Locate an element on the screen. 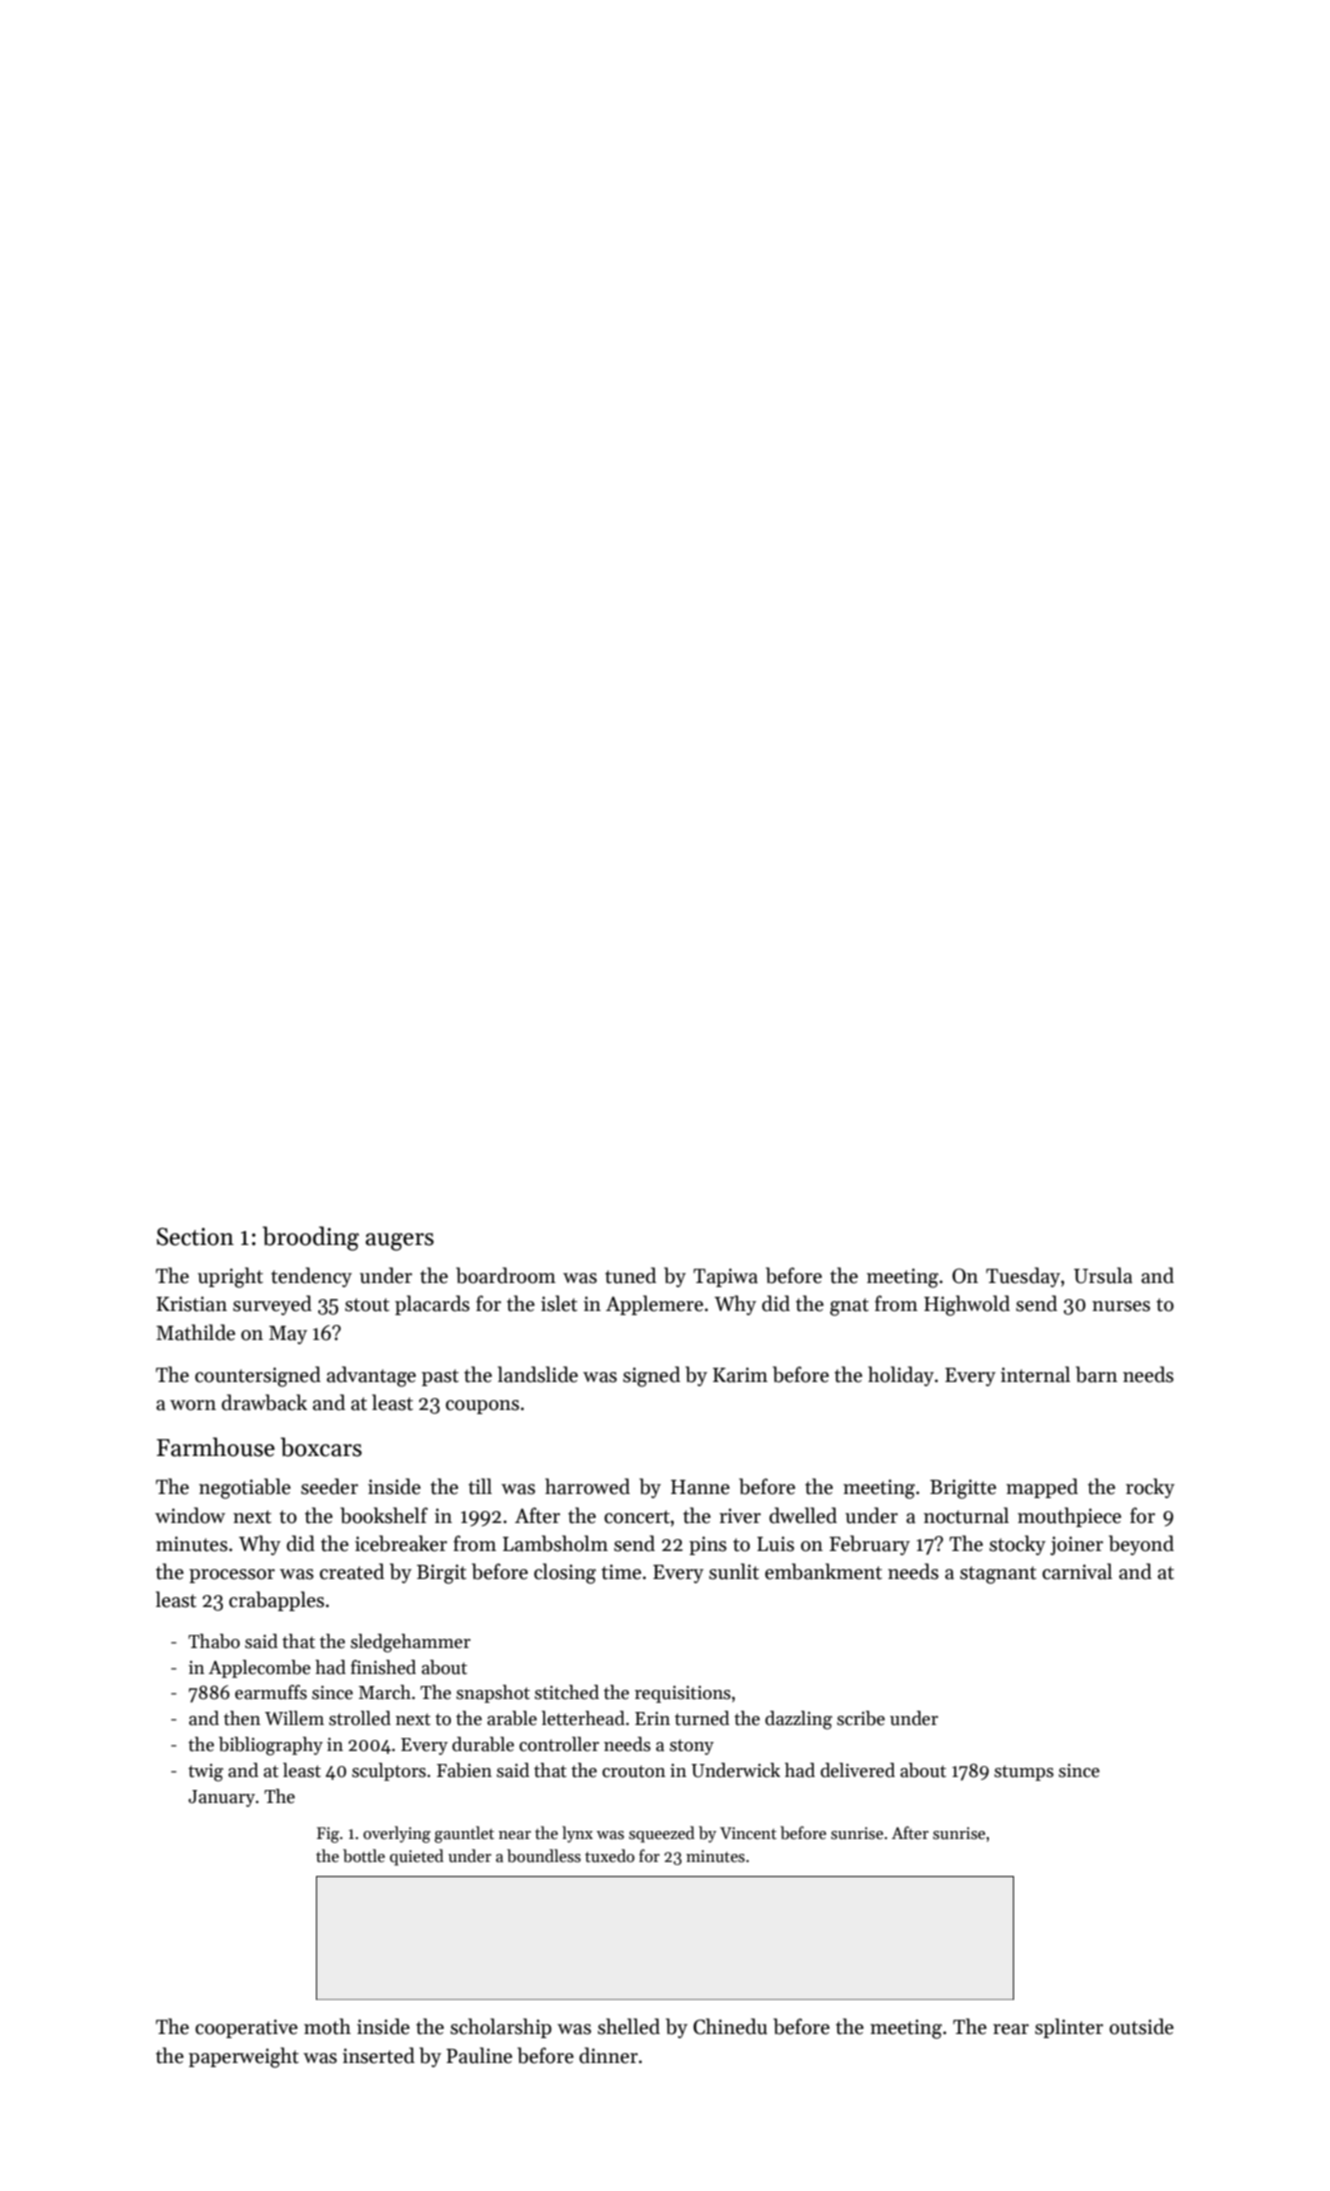 The height and width of the screenshot is (2191, 1330). dinner is located at coordinates (608, 2055).
